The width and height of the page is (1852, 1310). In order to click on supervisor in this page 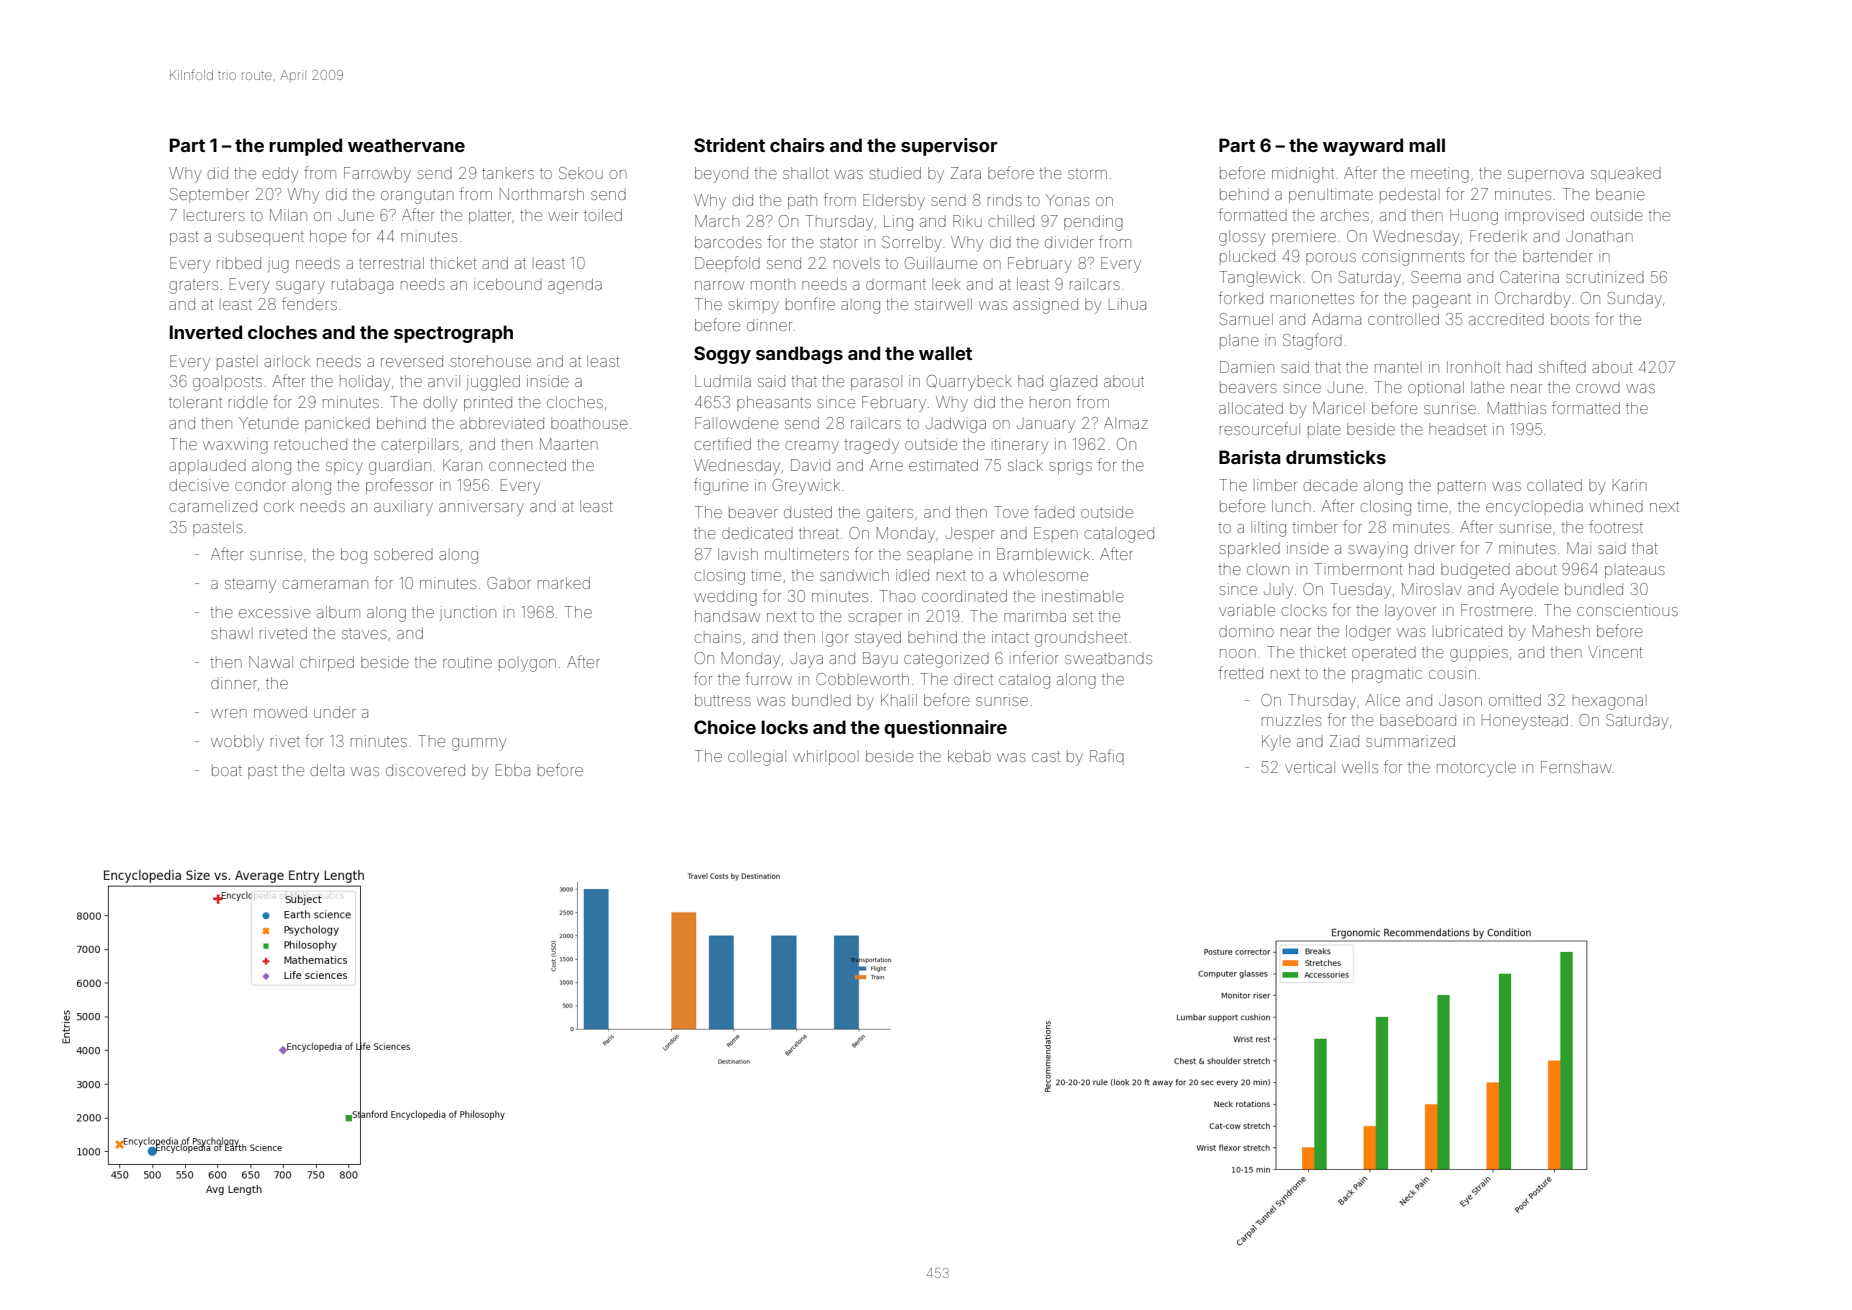, I will do `click(949, 147)`.
